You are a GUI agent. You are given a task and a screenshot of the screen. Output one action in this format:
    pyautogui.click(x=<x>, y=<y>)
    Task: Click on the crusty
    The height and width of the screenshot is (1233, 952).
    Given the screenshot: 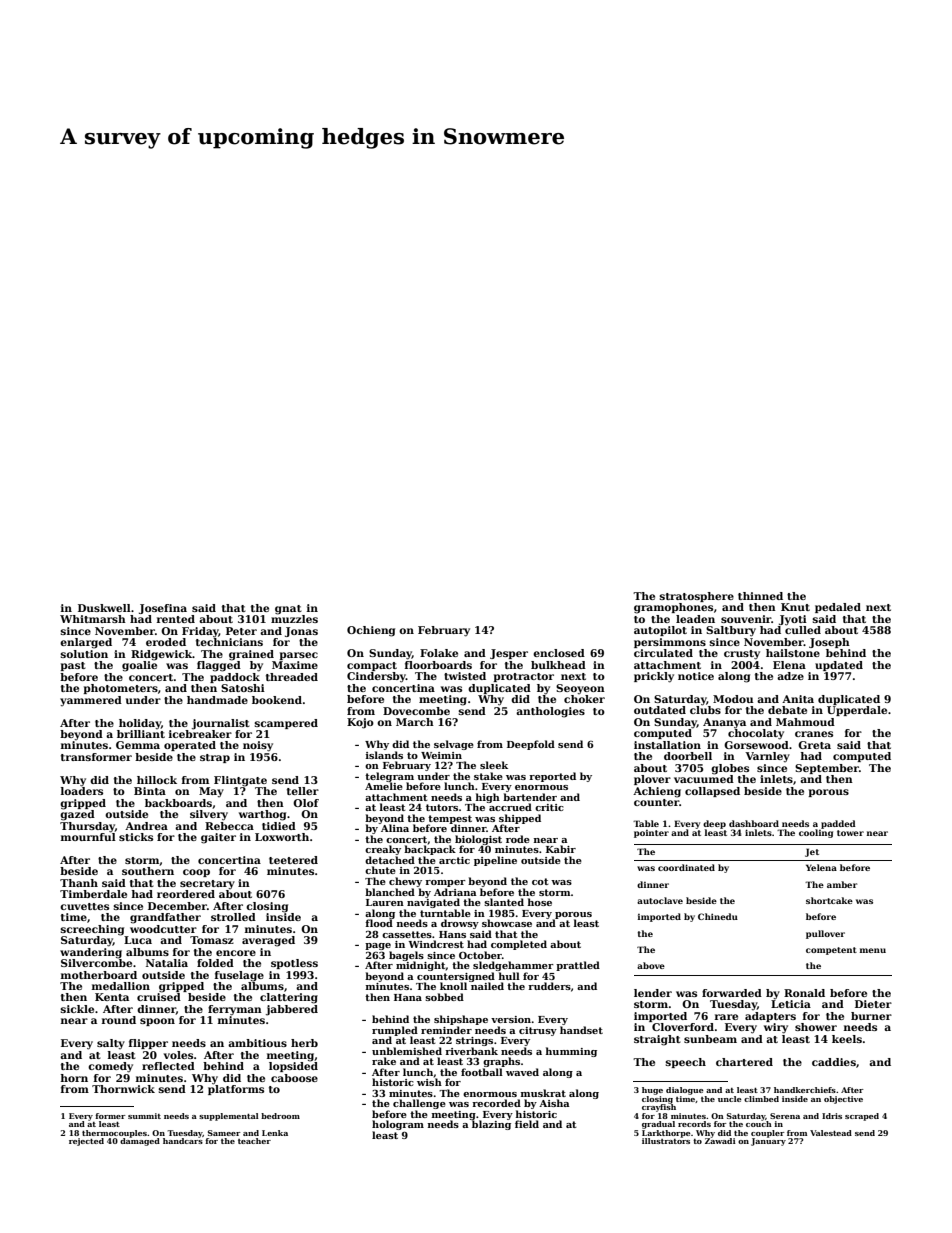 What is the action you would take?
    pyautogui.click(x=742, y=655)
